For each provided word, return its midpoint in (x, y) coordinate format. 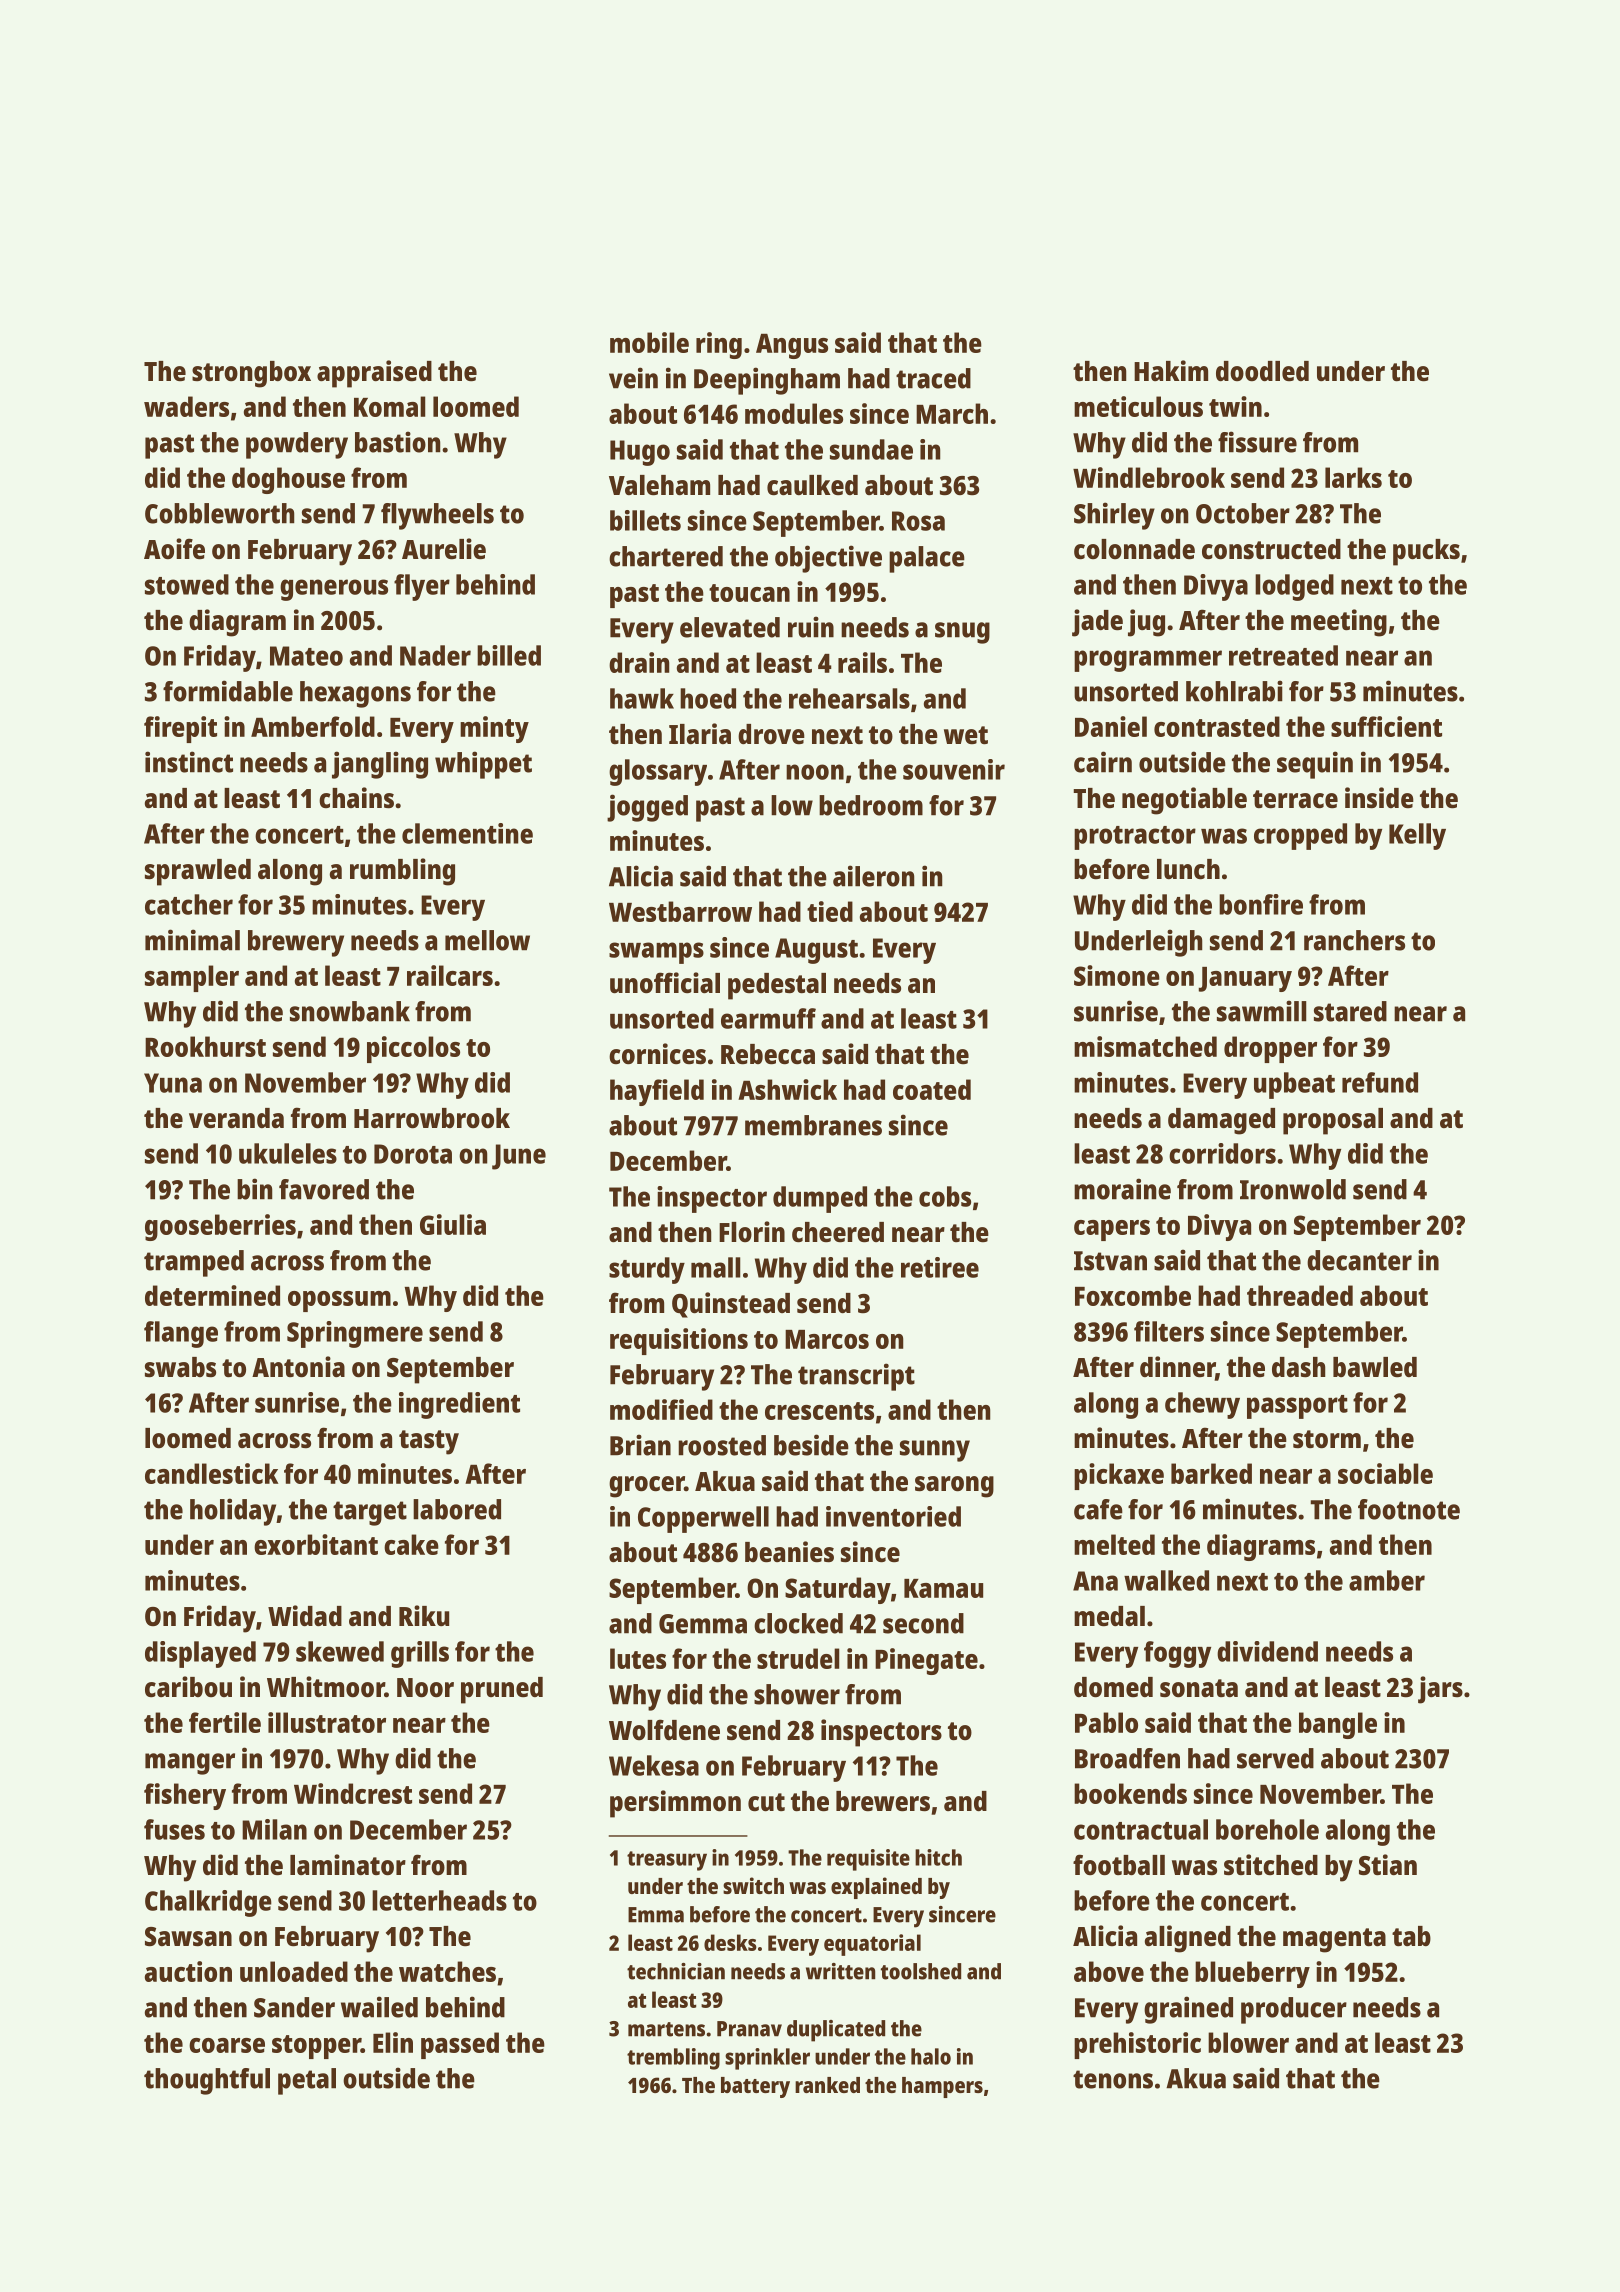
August (816, 951)
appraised (374, 374)
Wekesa (654, 1765)
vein (633, 378)
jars (1440, 1690)
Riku (424, 1615)
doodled (1262, 371)
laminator (348, 1865)
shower (797, 1694)
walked (1166, 1580)
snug (962, 633)
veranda (236, 1118)
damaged (1221, 1121)
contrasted (1217, 726)
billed (509, 655)
